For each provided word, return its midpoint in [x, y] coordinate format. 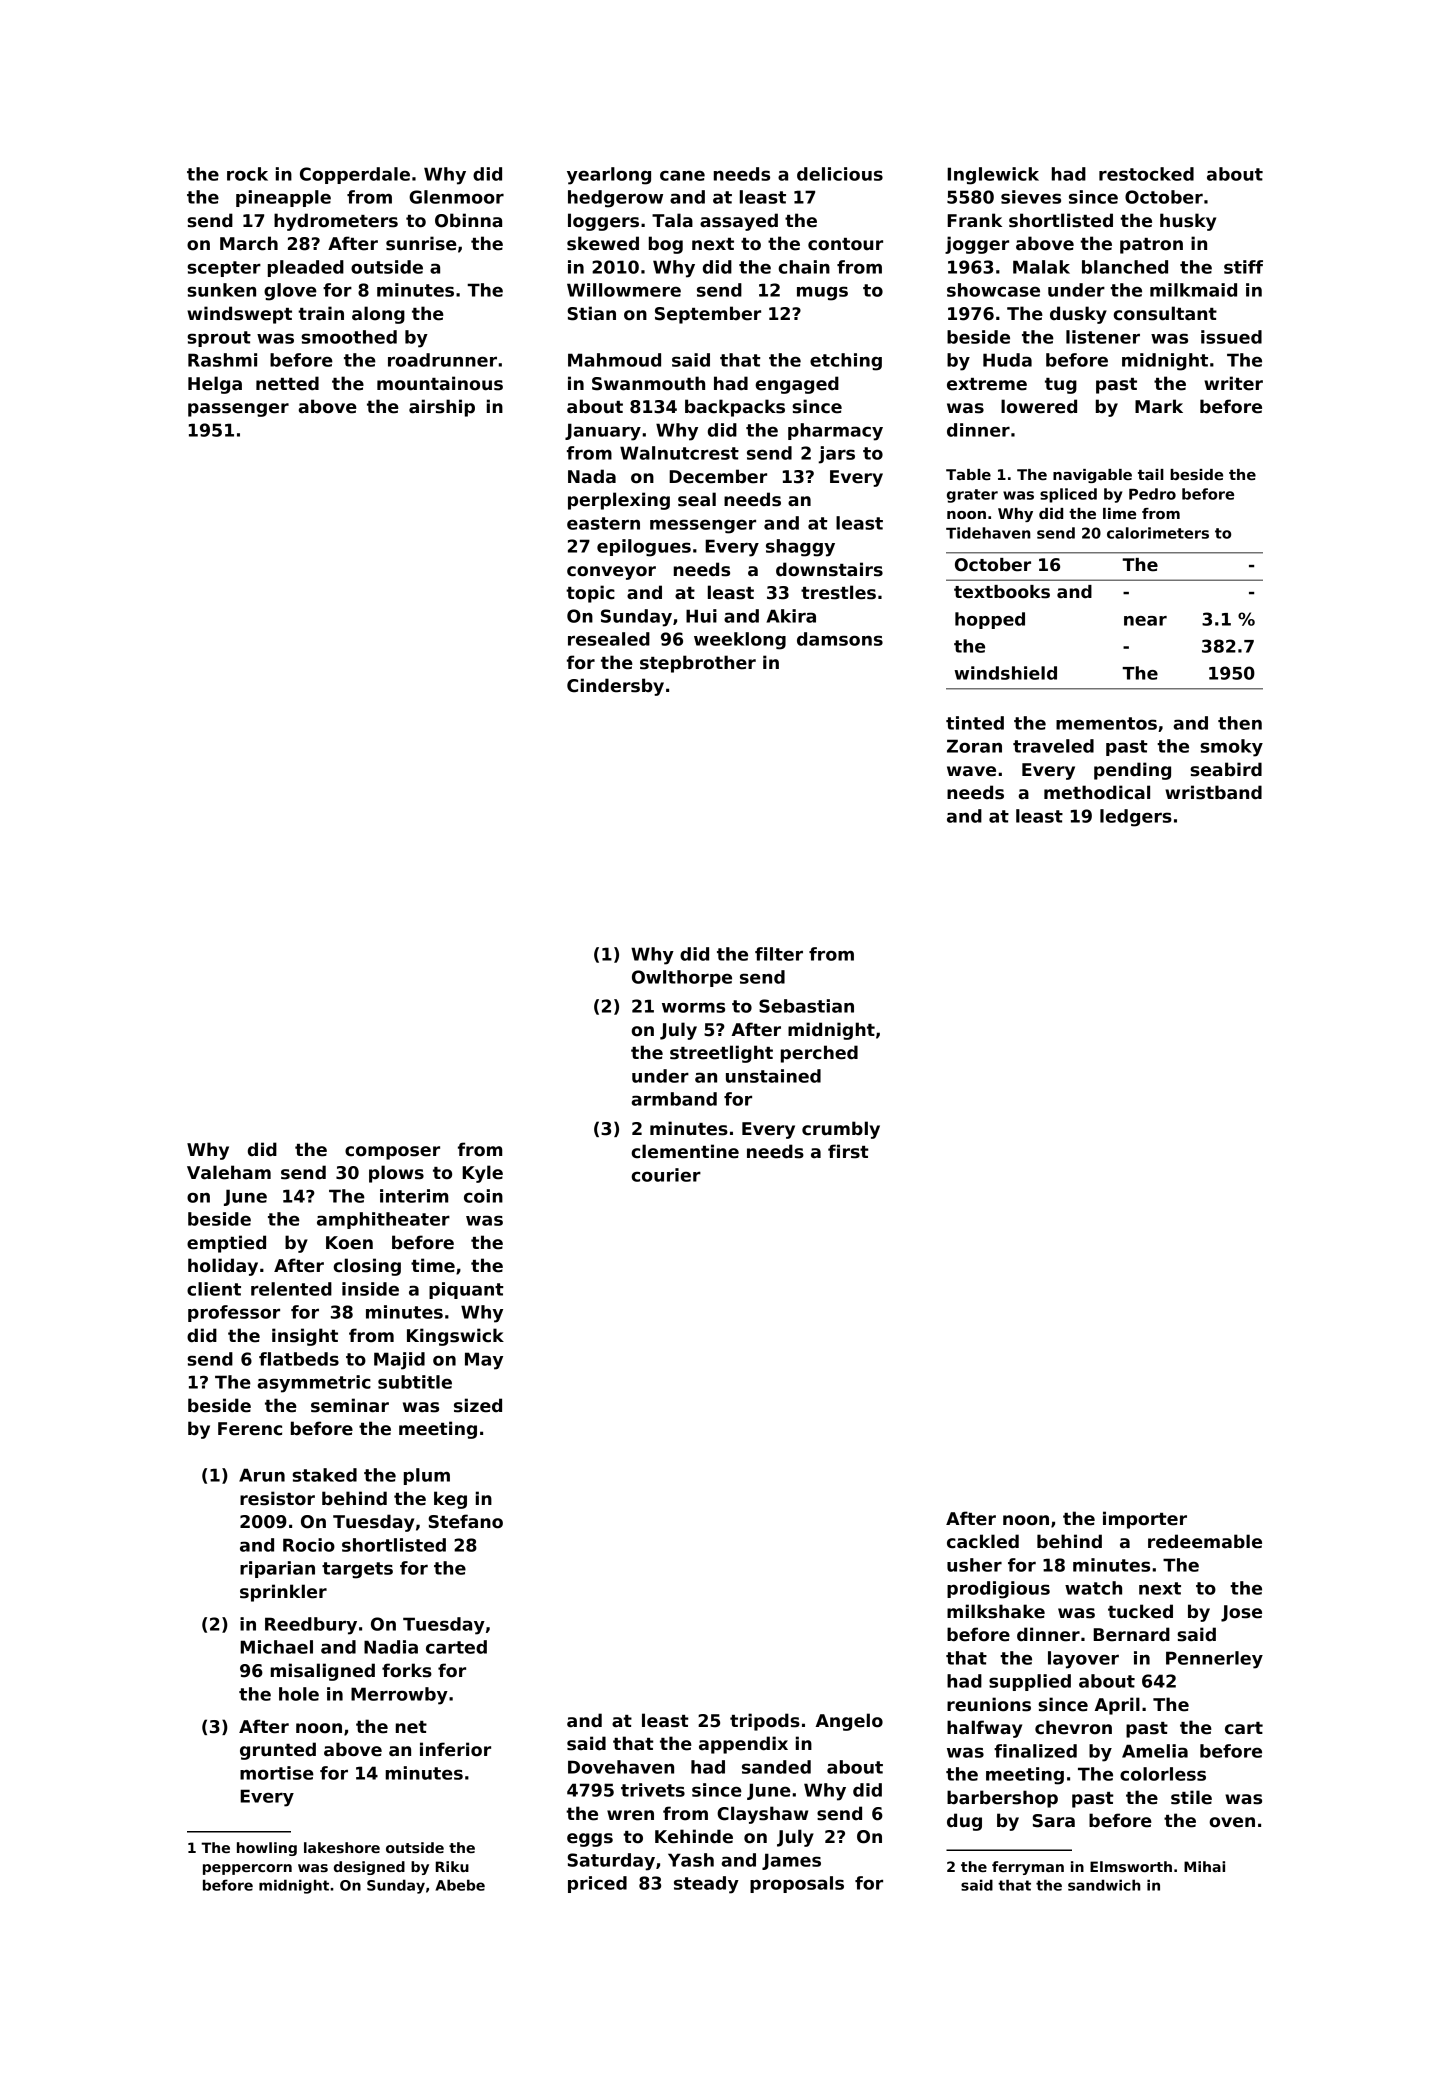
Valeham [229, 1172]
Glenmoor [456, 197]
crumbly [841, 1130]
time [433, 1265]
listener [1103, 337]
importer [1145, 1520]
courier [666, 1175]
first [848, 1151]
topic [590, 594]
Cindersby [615, 687]
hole [299, 1694]
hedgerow [615, 199]
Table [968, 474]
